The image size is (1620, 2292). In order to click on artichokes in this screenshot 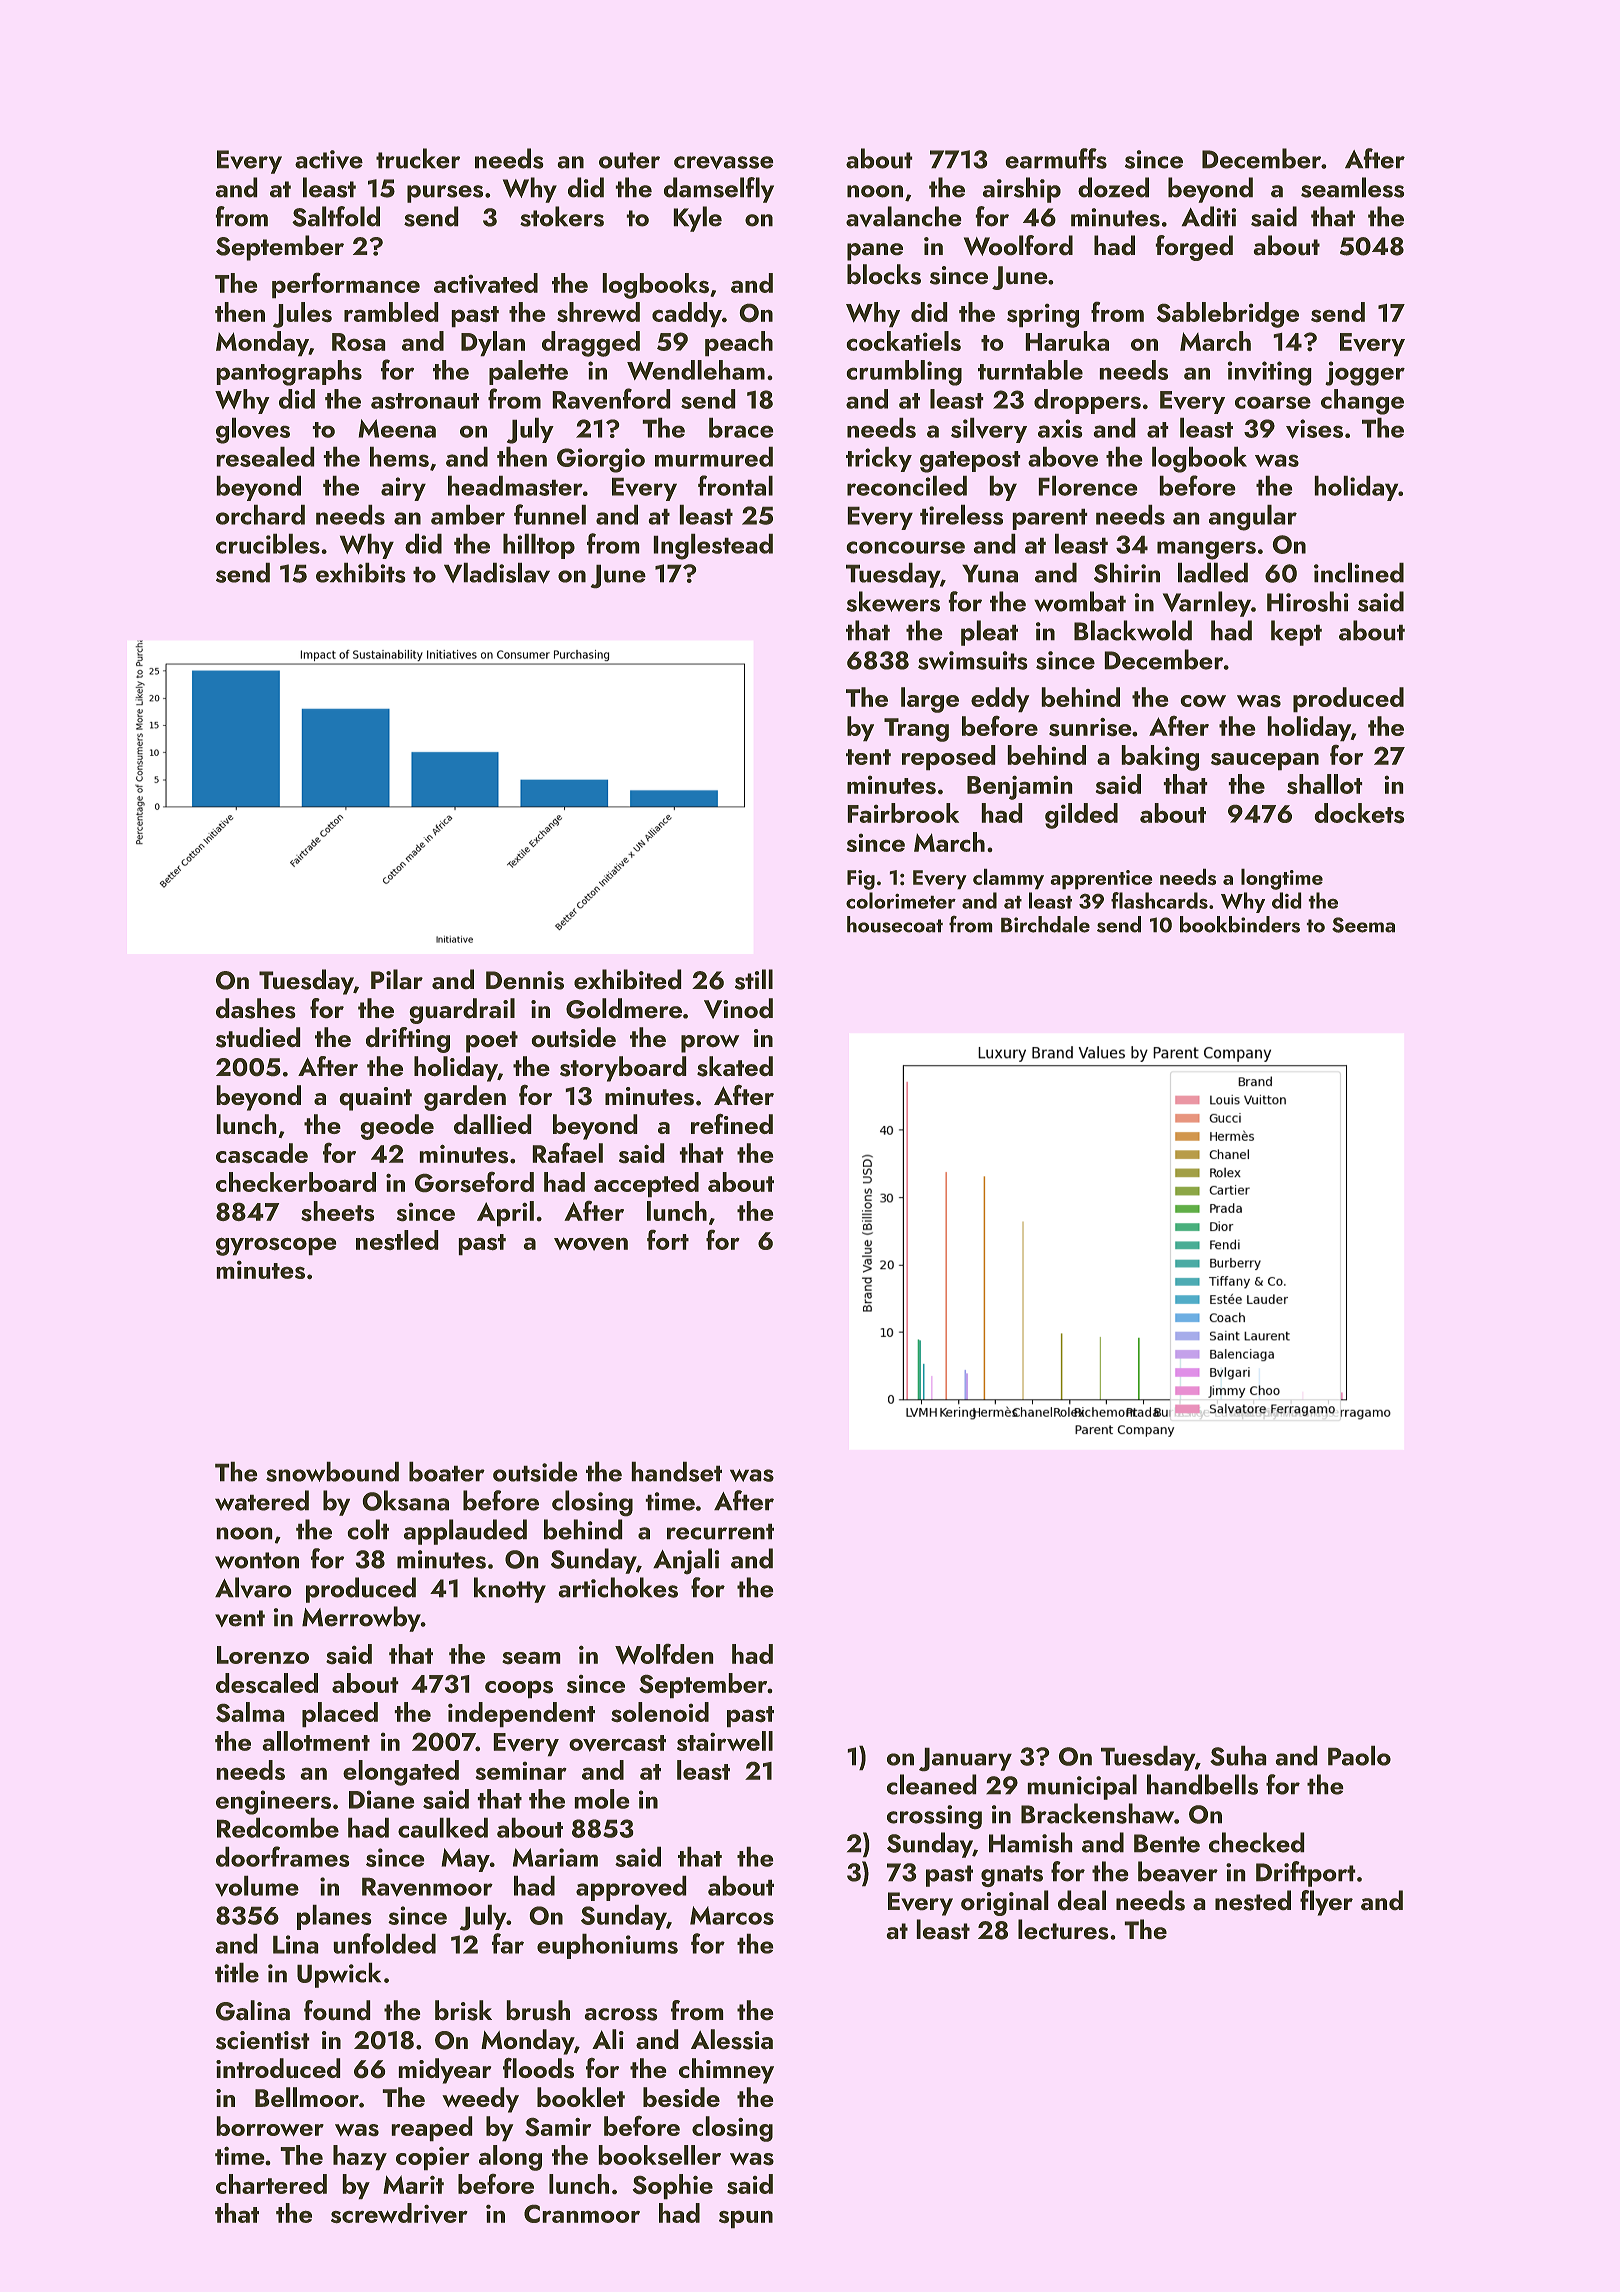, I will do `click(618, 1587)`.
